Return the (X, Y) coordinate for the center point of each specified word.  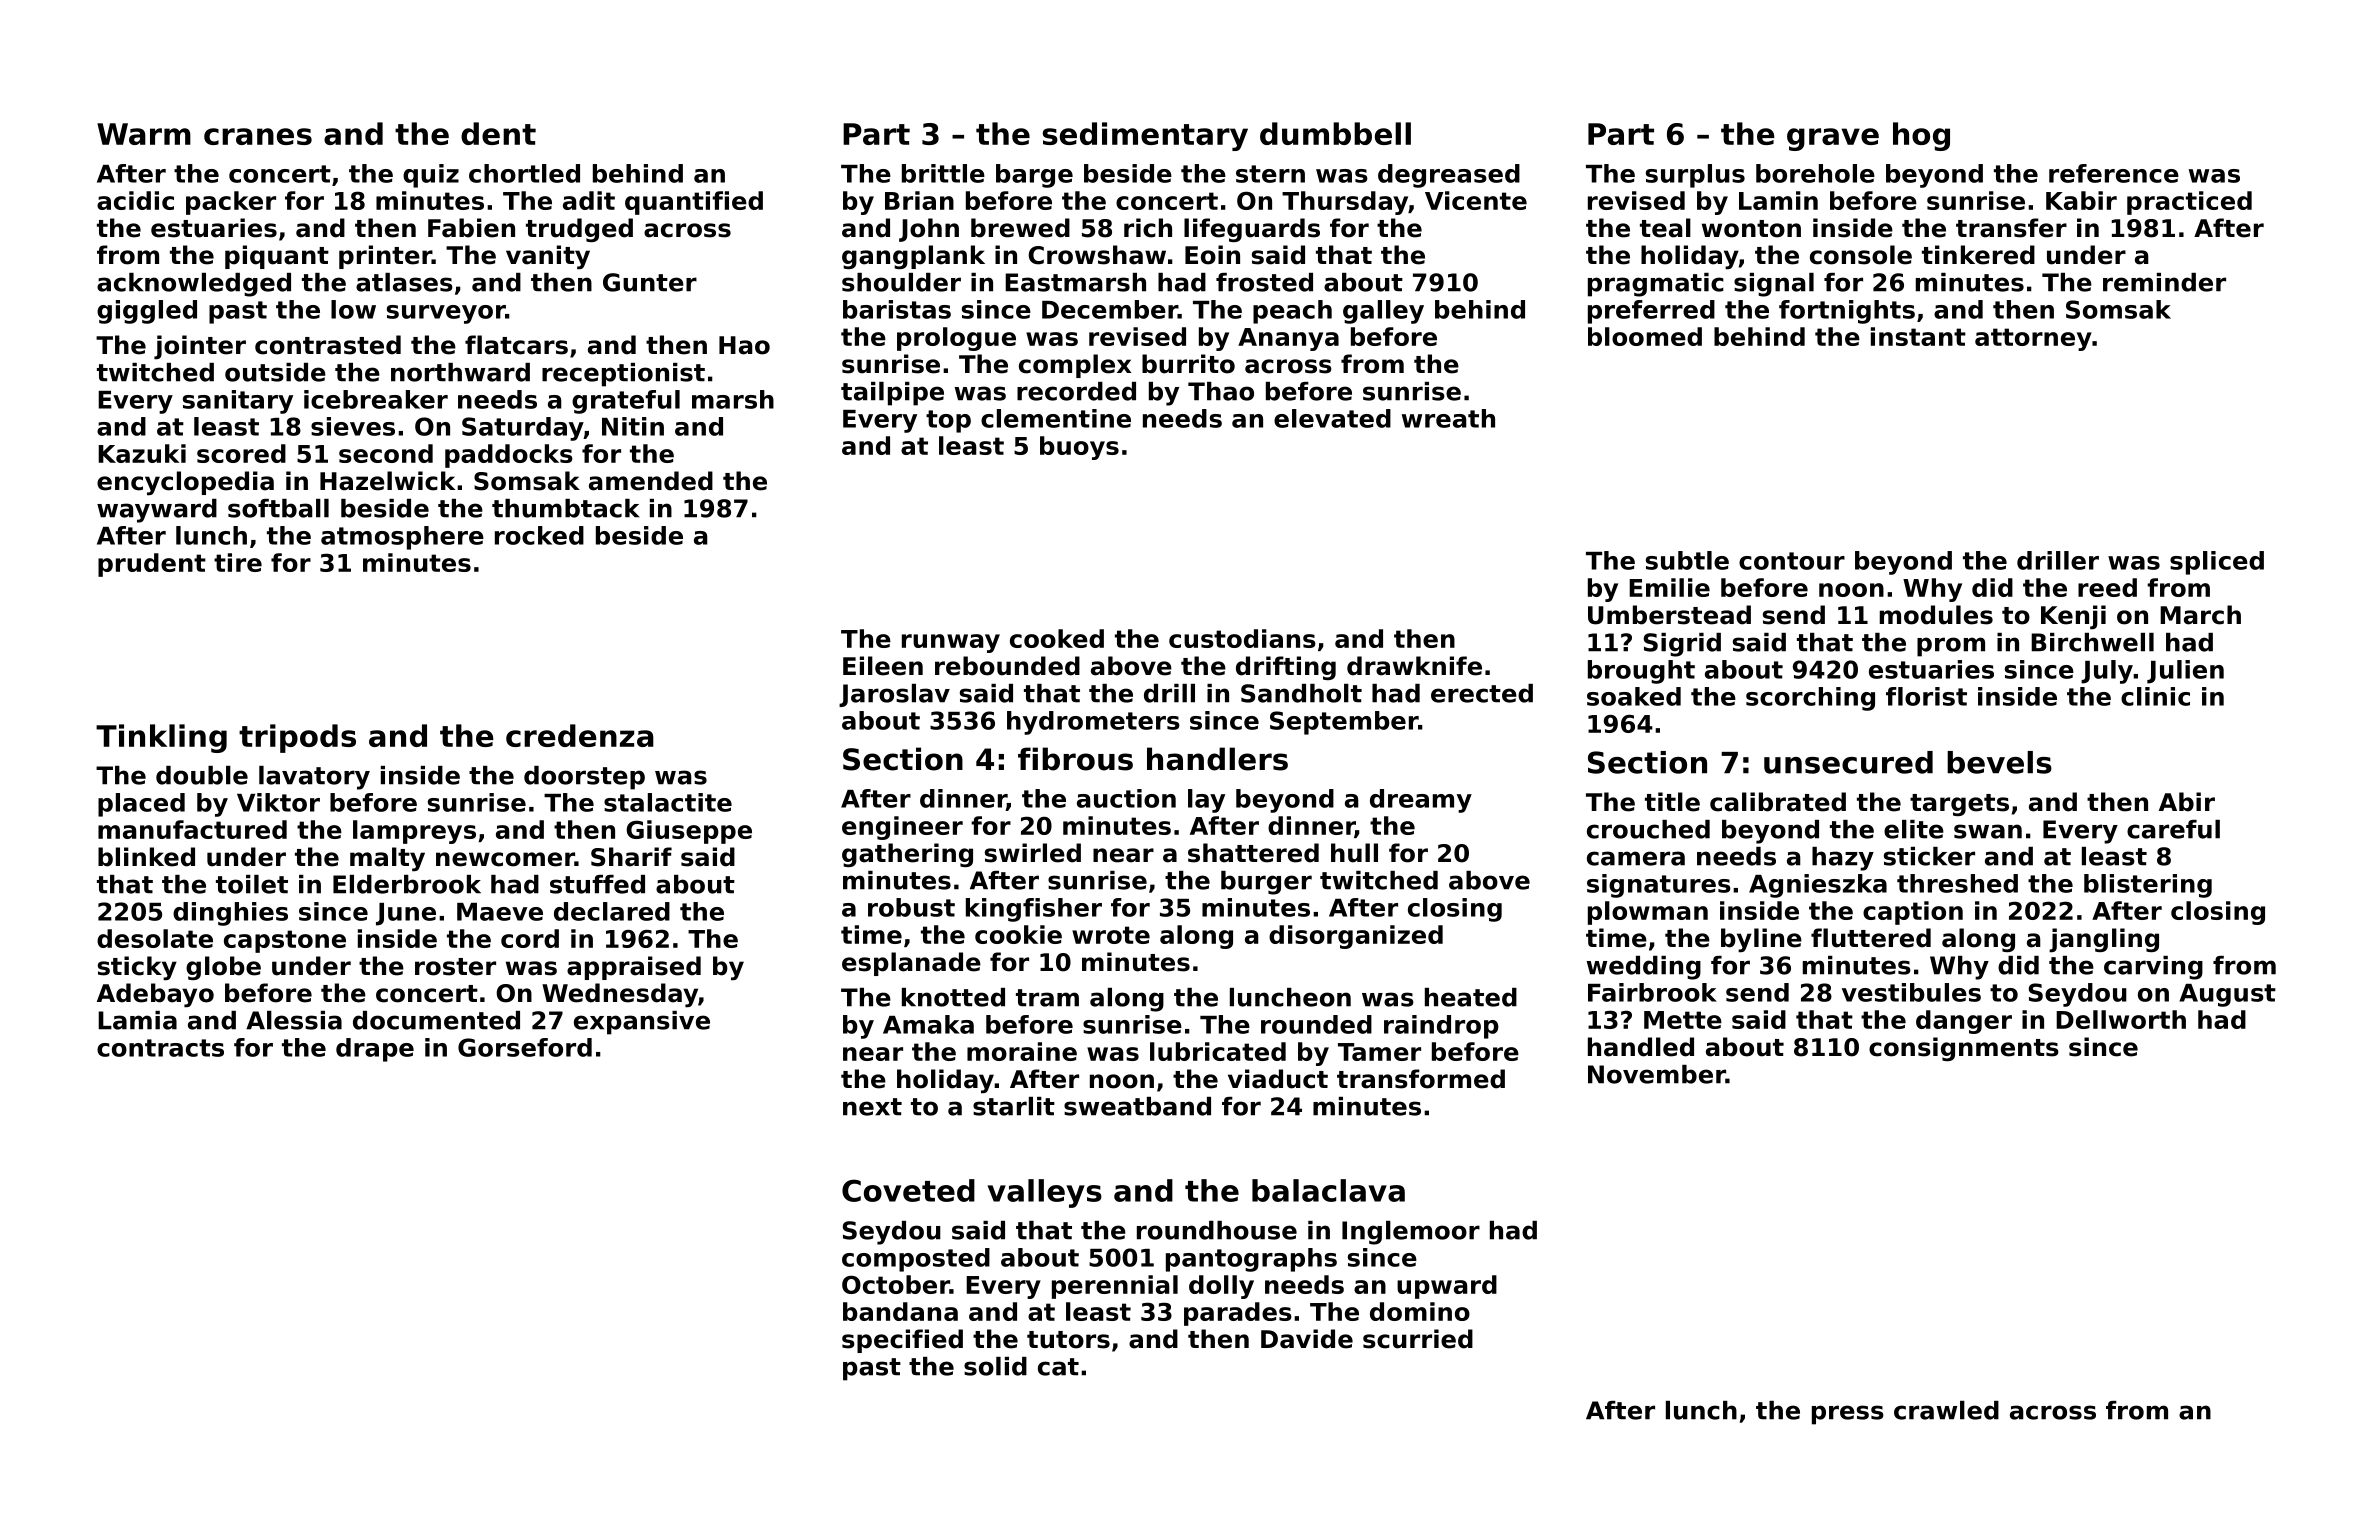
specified (902, 1341)
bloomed (1645, 336)
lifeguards (1252, 230)
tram (1047, 998)
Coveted (908, 1190)
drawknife (1414, 666)
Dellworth (2121, 1019)
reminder (2164, 282)
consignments (1964, 1049)
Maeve (500, 912)
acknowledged (194, 285)
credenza (580, 735)
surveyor (446, 314)
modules (1936, 615)
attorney (2033, 339)
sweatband (1137, 1106)
